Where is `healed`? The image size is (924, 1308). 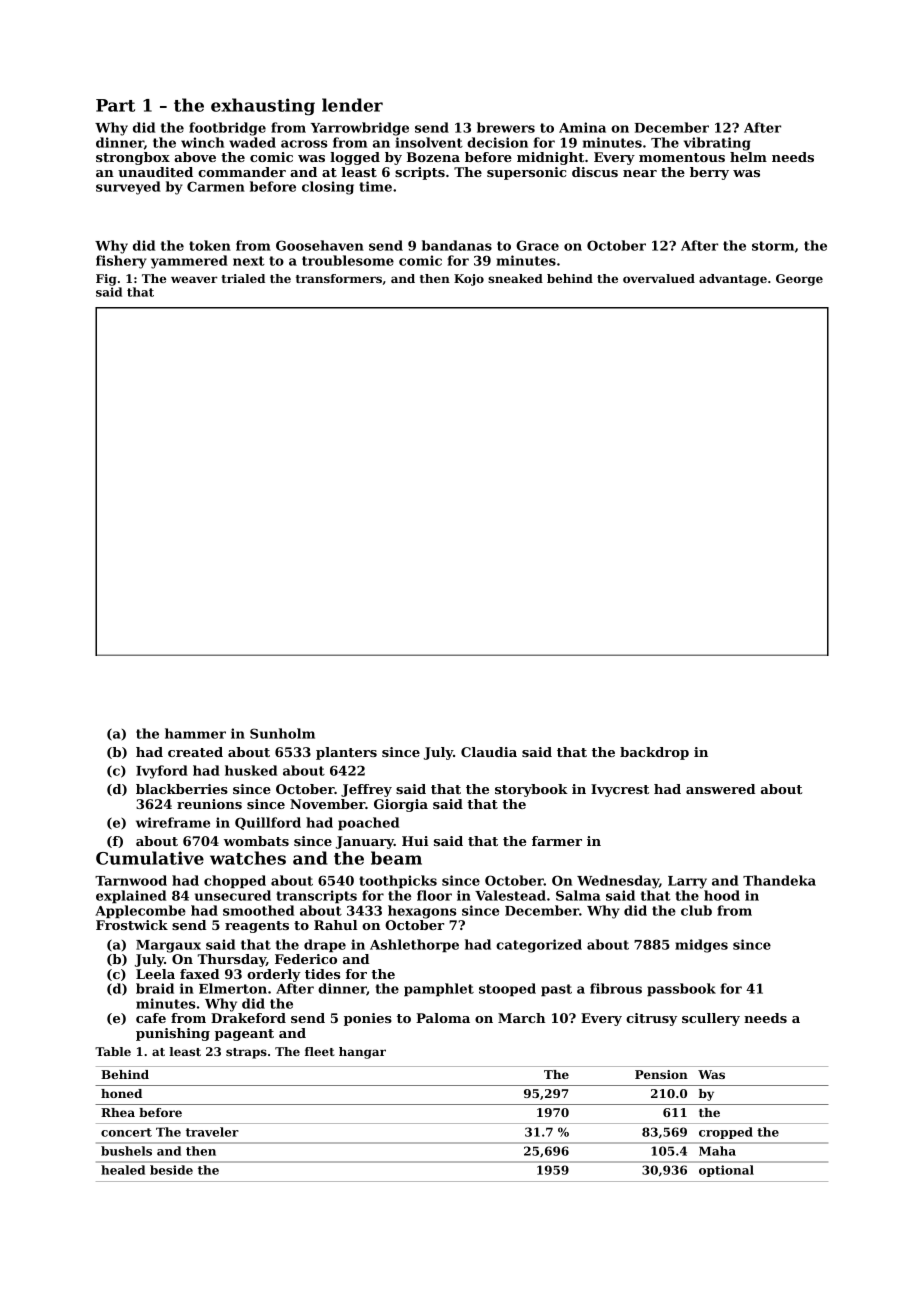 healed is located at coordinates (123, 1170).
